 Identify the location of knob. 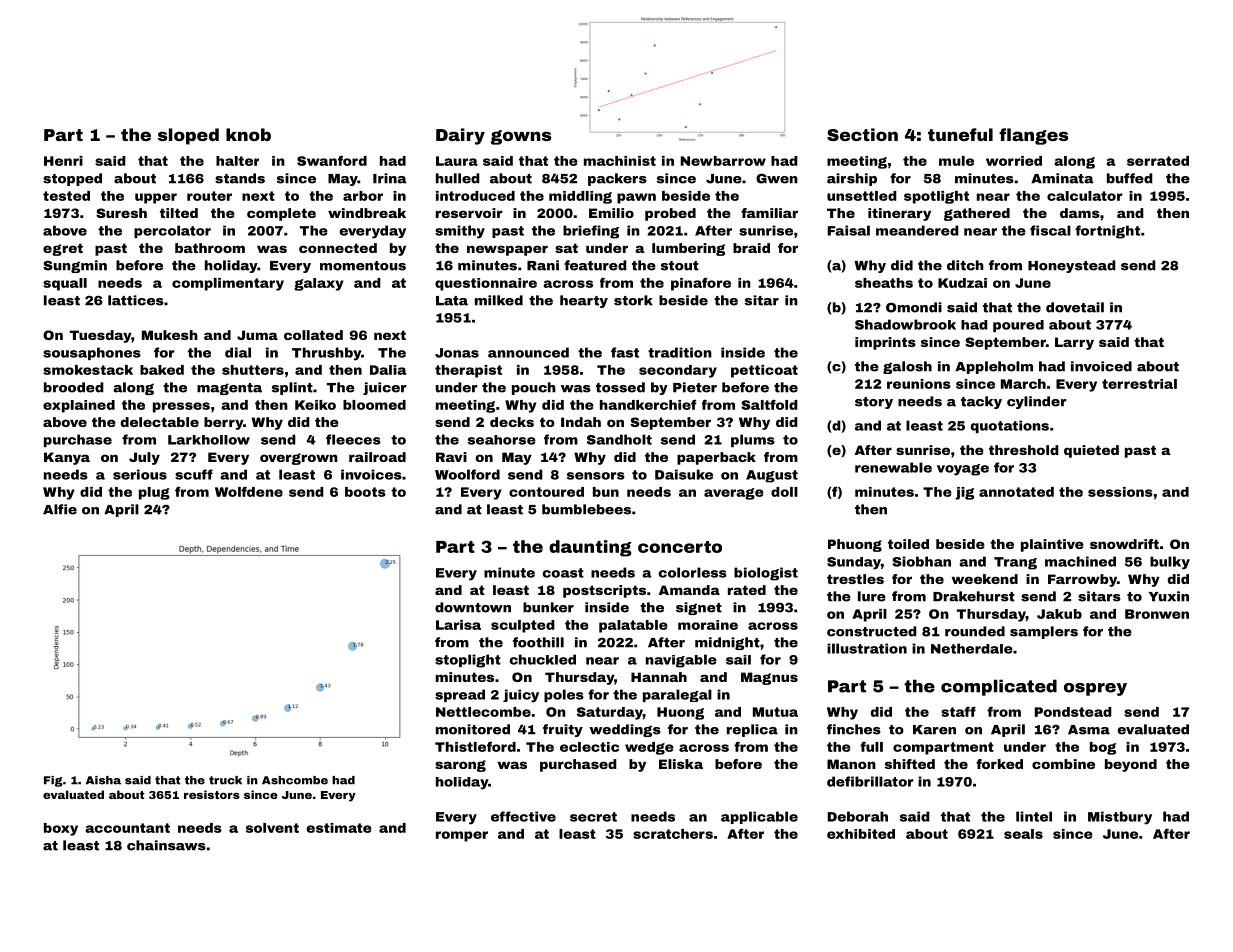
(248, 134).
